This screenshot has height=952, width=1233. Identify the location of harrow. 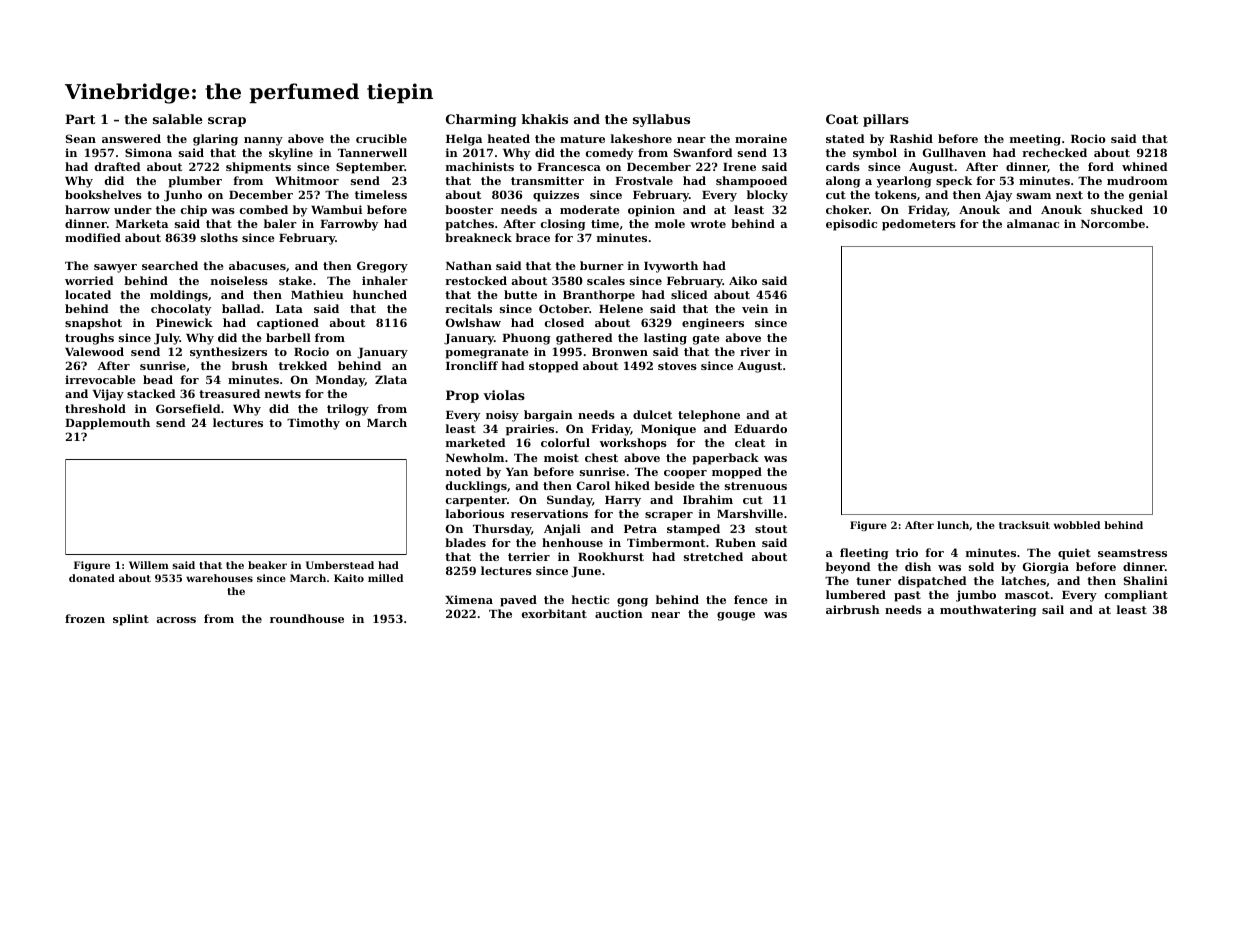
(87, 209).
